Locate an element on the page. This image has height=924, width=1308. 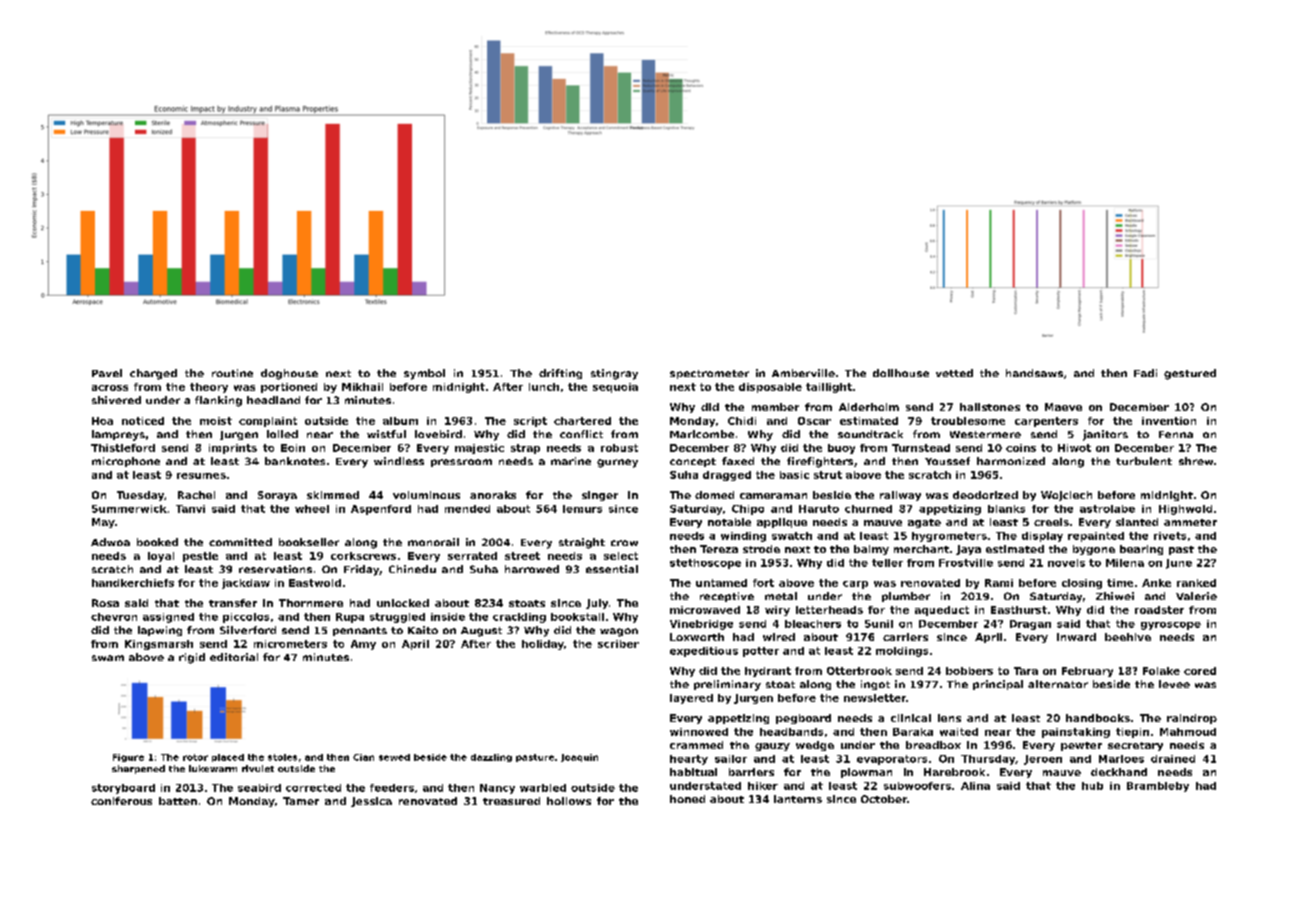
Hoa is located at coordinates (102, 421).
